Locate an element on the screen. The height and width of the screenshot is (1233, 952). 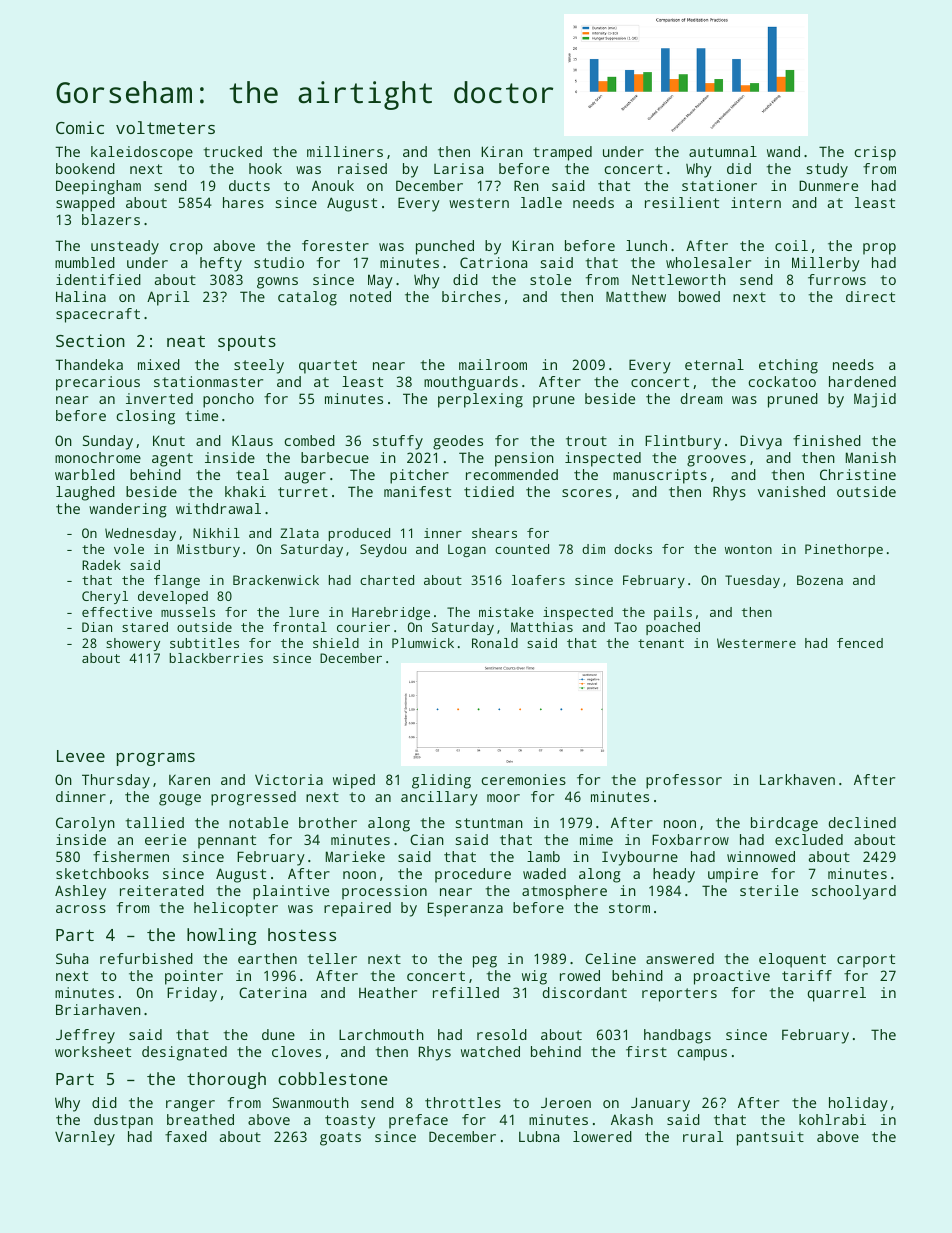
Radek is located at coordinates (101, 565).
